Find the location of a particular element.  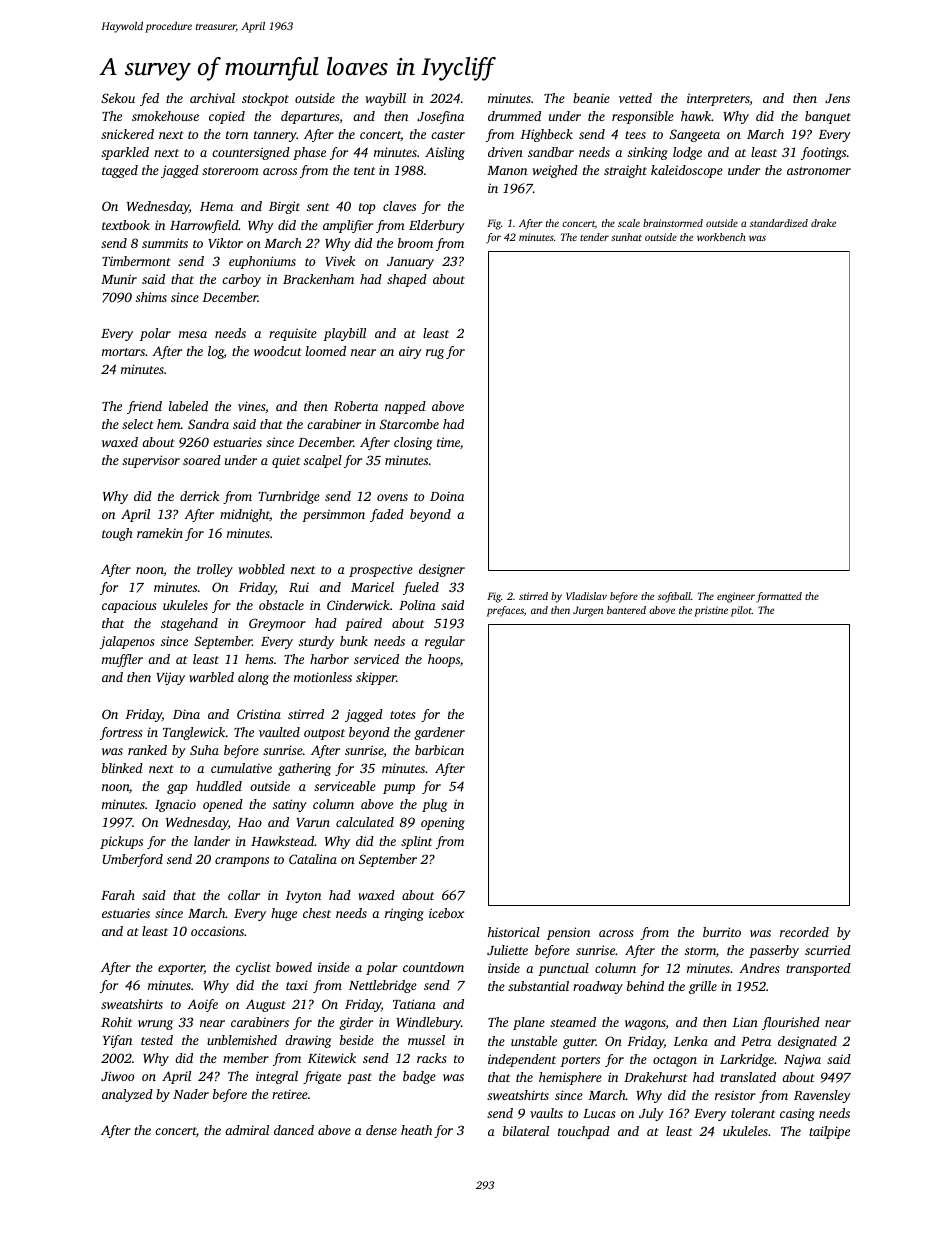

summits is located at coordinates (165, 243).
